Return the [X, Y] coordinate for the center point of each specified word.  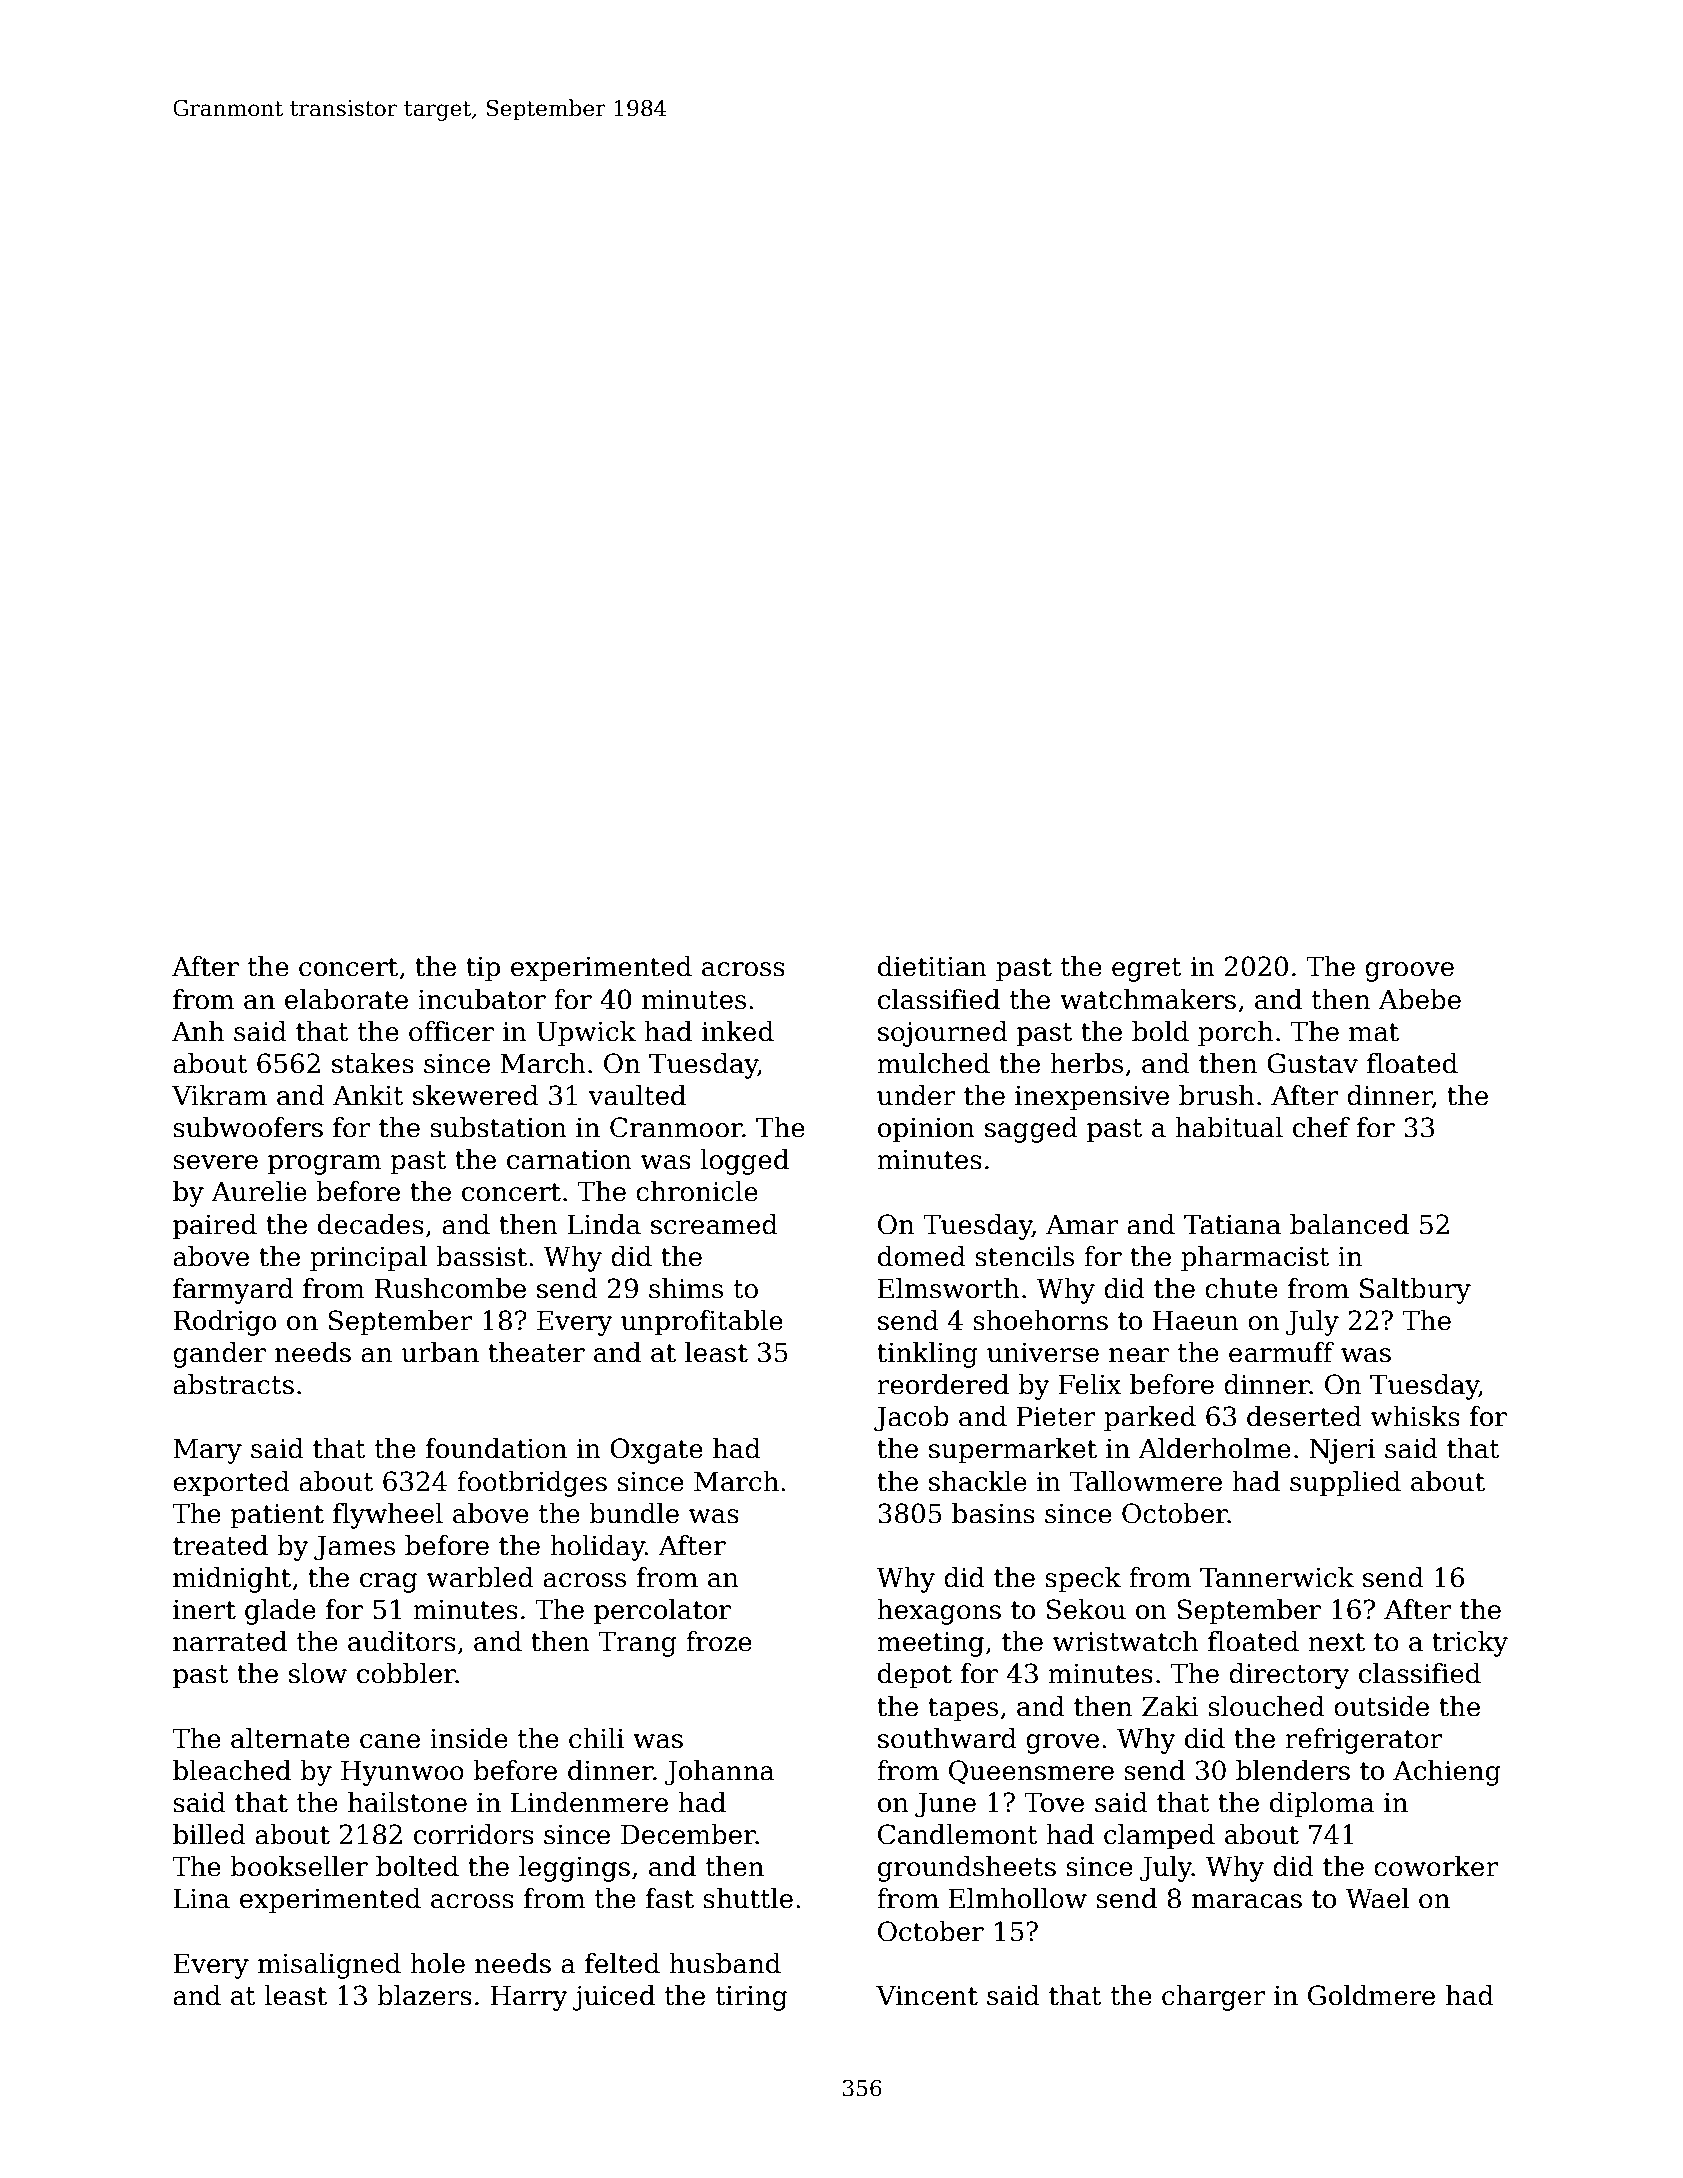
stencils [1024, 1256]
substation [498, 1127]
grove [1062, 1744]
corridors [474, 1834]
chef [1321, 1127]
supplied [1345, 1484]
